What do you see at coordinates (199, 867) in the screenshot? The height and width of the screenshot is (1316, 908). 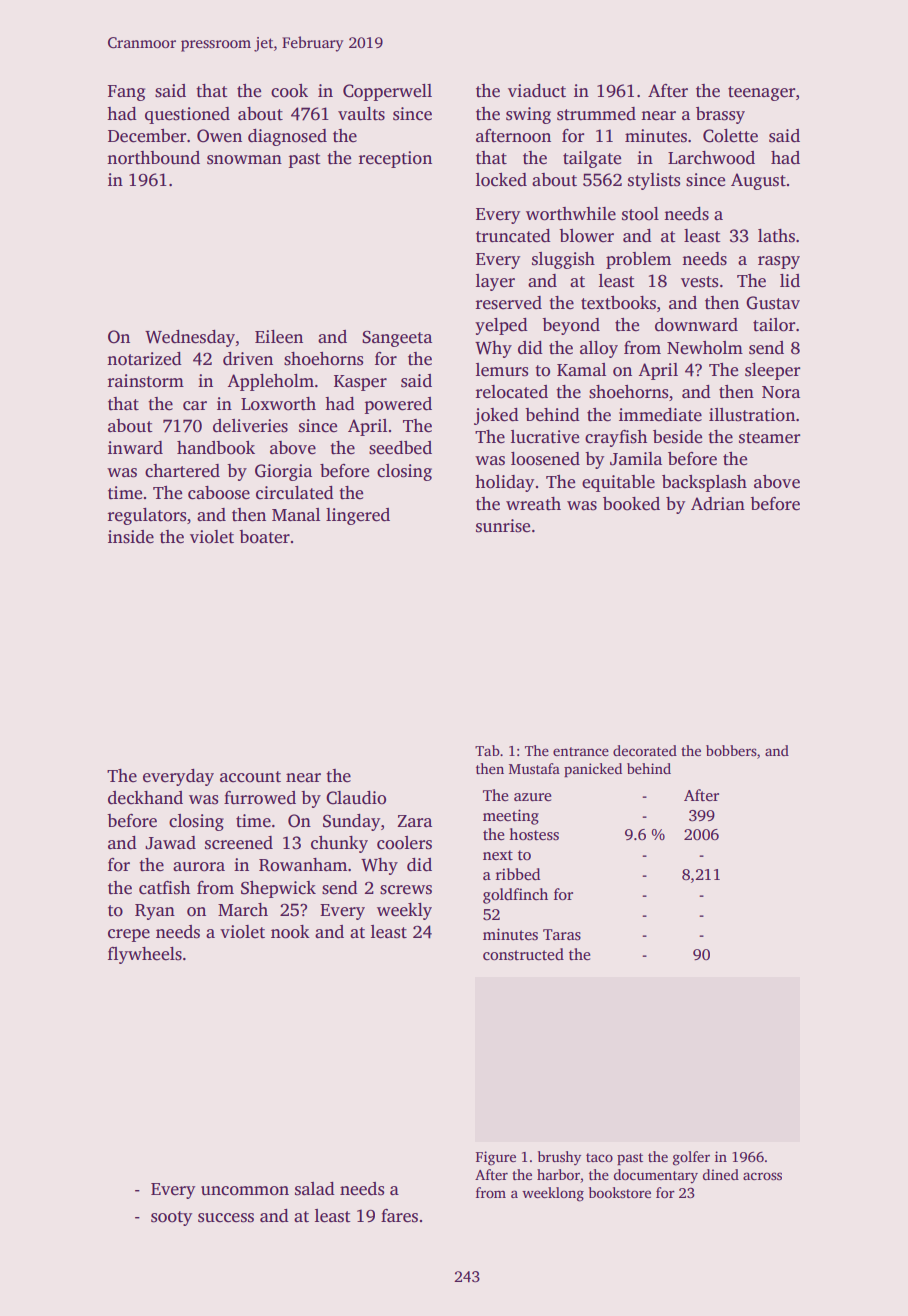 I see `aurora` at bounding box center [199, 867].
